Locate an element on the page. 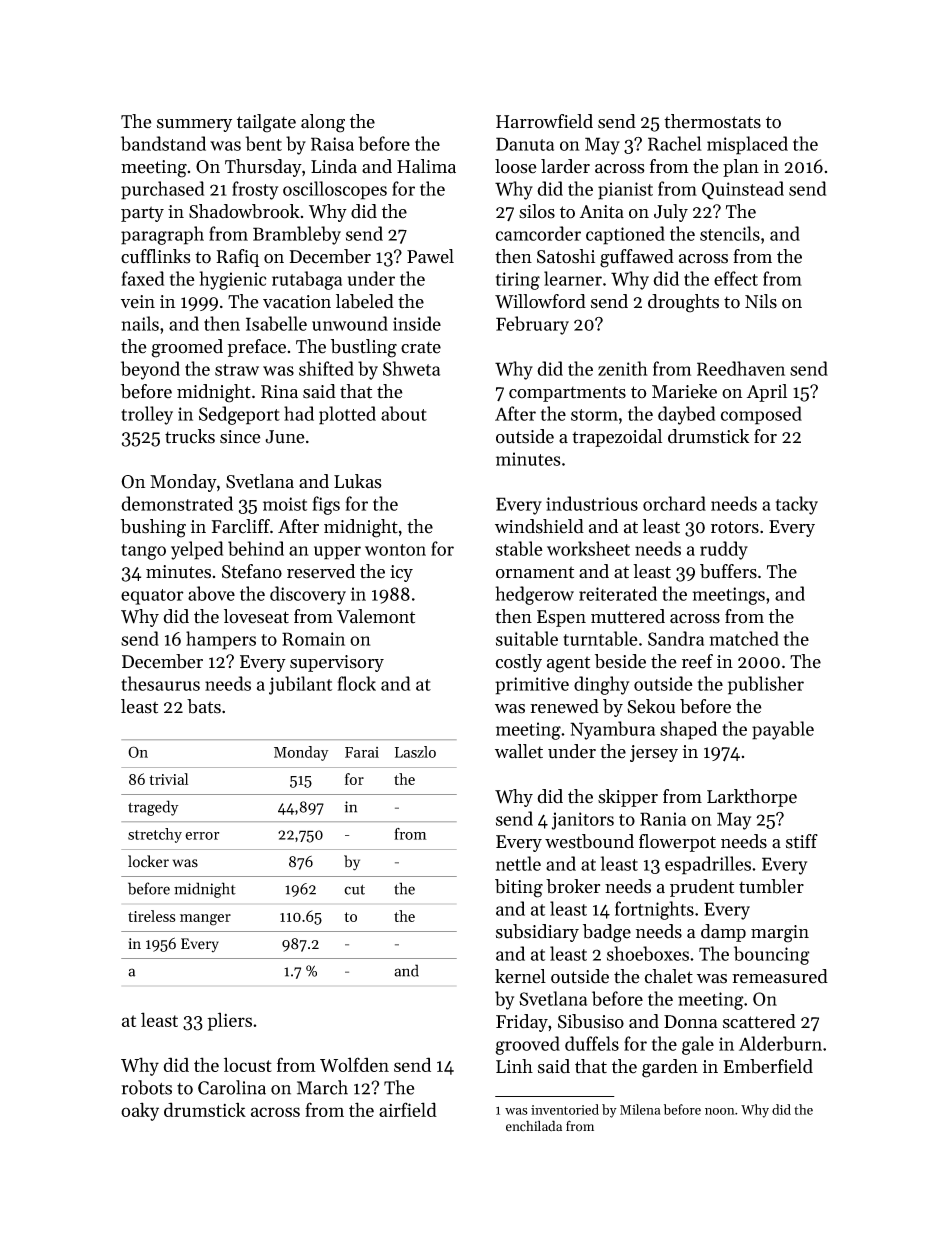 The image size is (952, 1233). Carolina is located at coordinates (232, 1087).
